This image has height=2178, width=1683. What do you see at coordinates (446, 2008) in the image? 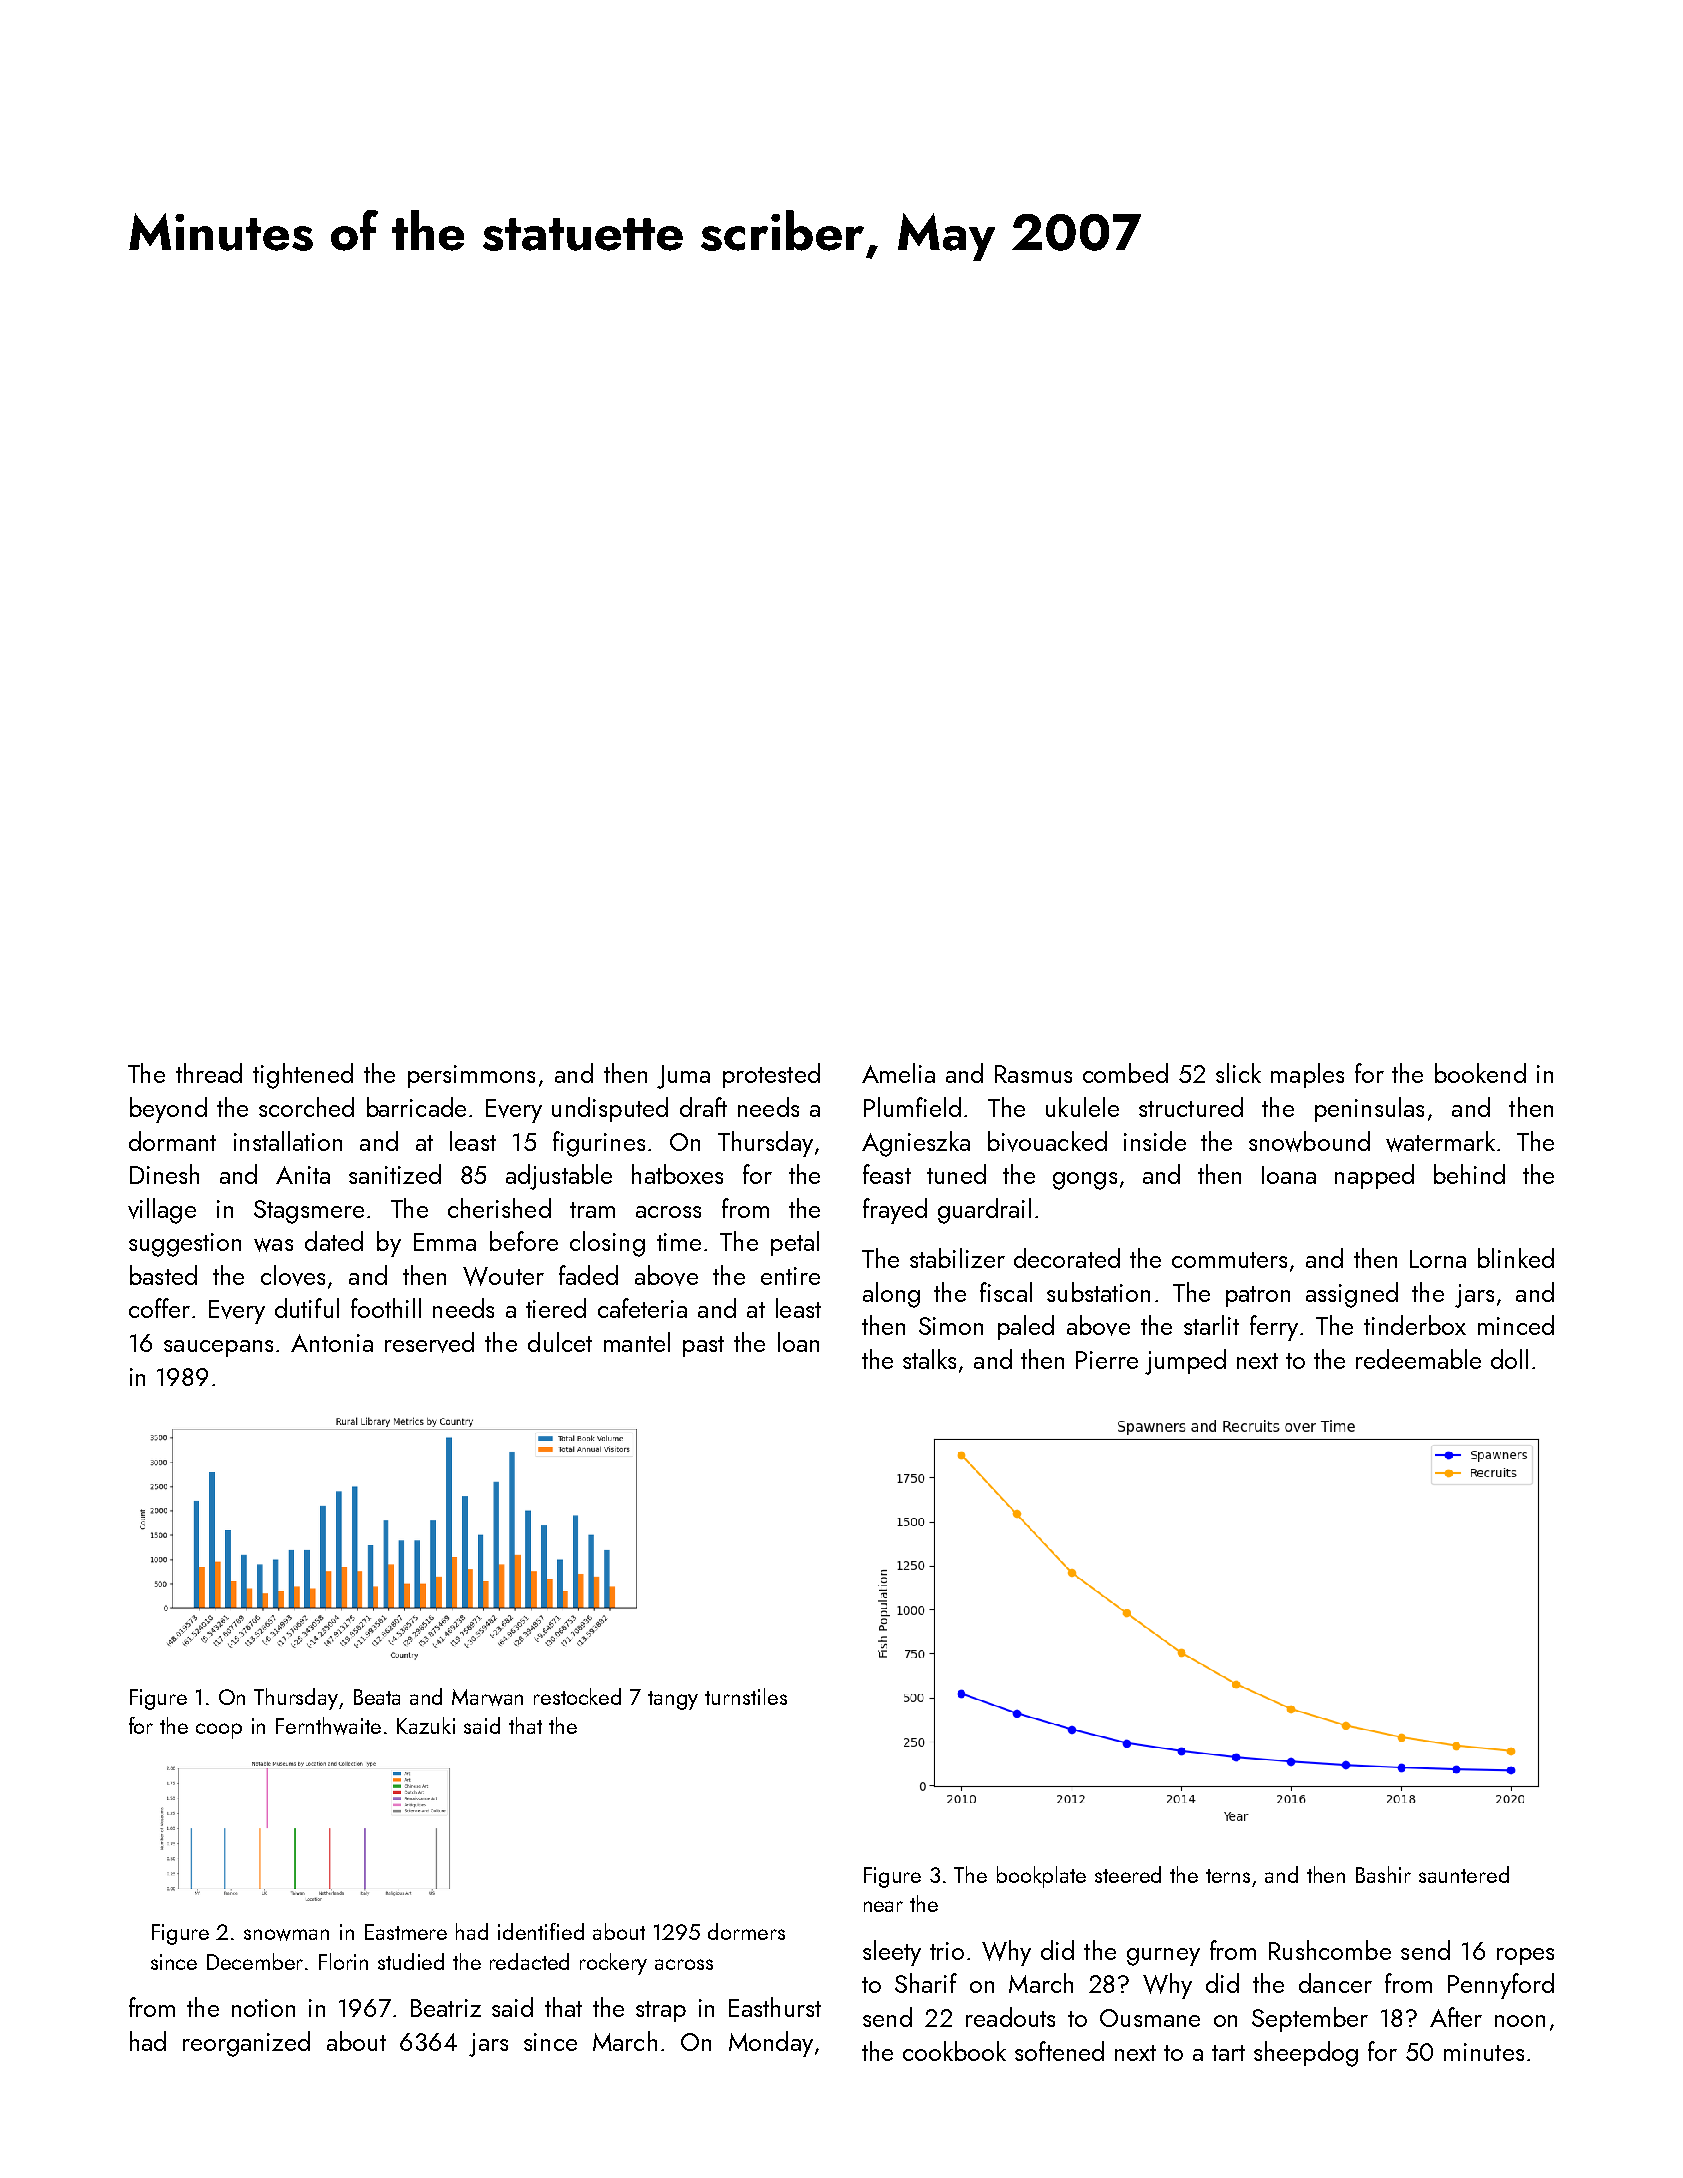
I see `Beatriz` at bounding box center [446, 2008].
